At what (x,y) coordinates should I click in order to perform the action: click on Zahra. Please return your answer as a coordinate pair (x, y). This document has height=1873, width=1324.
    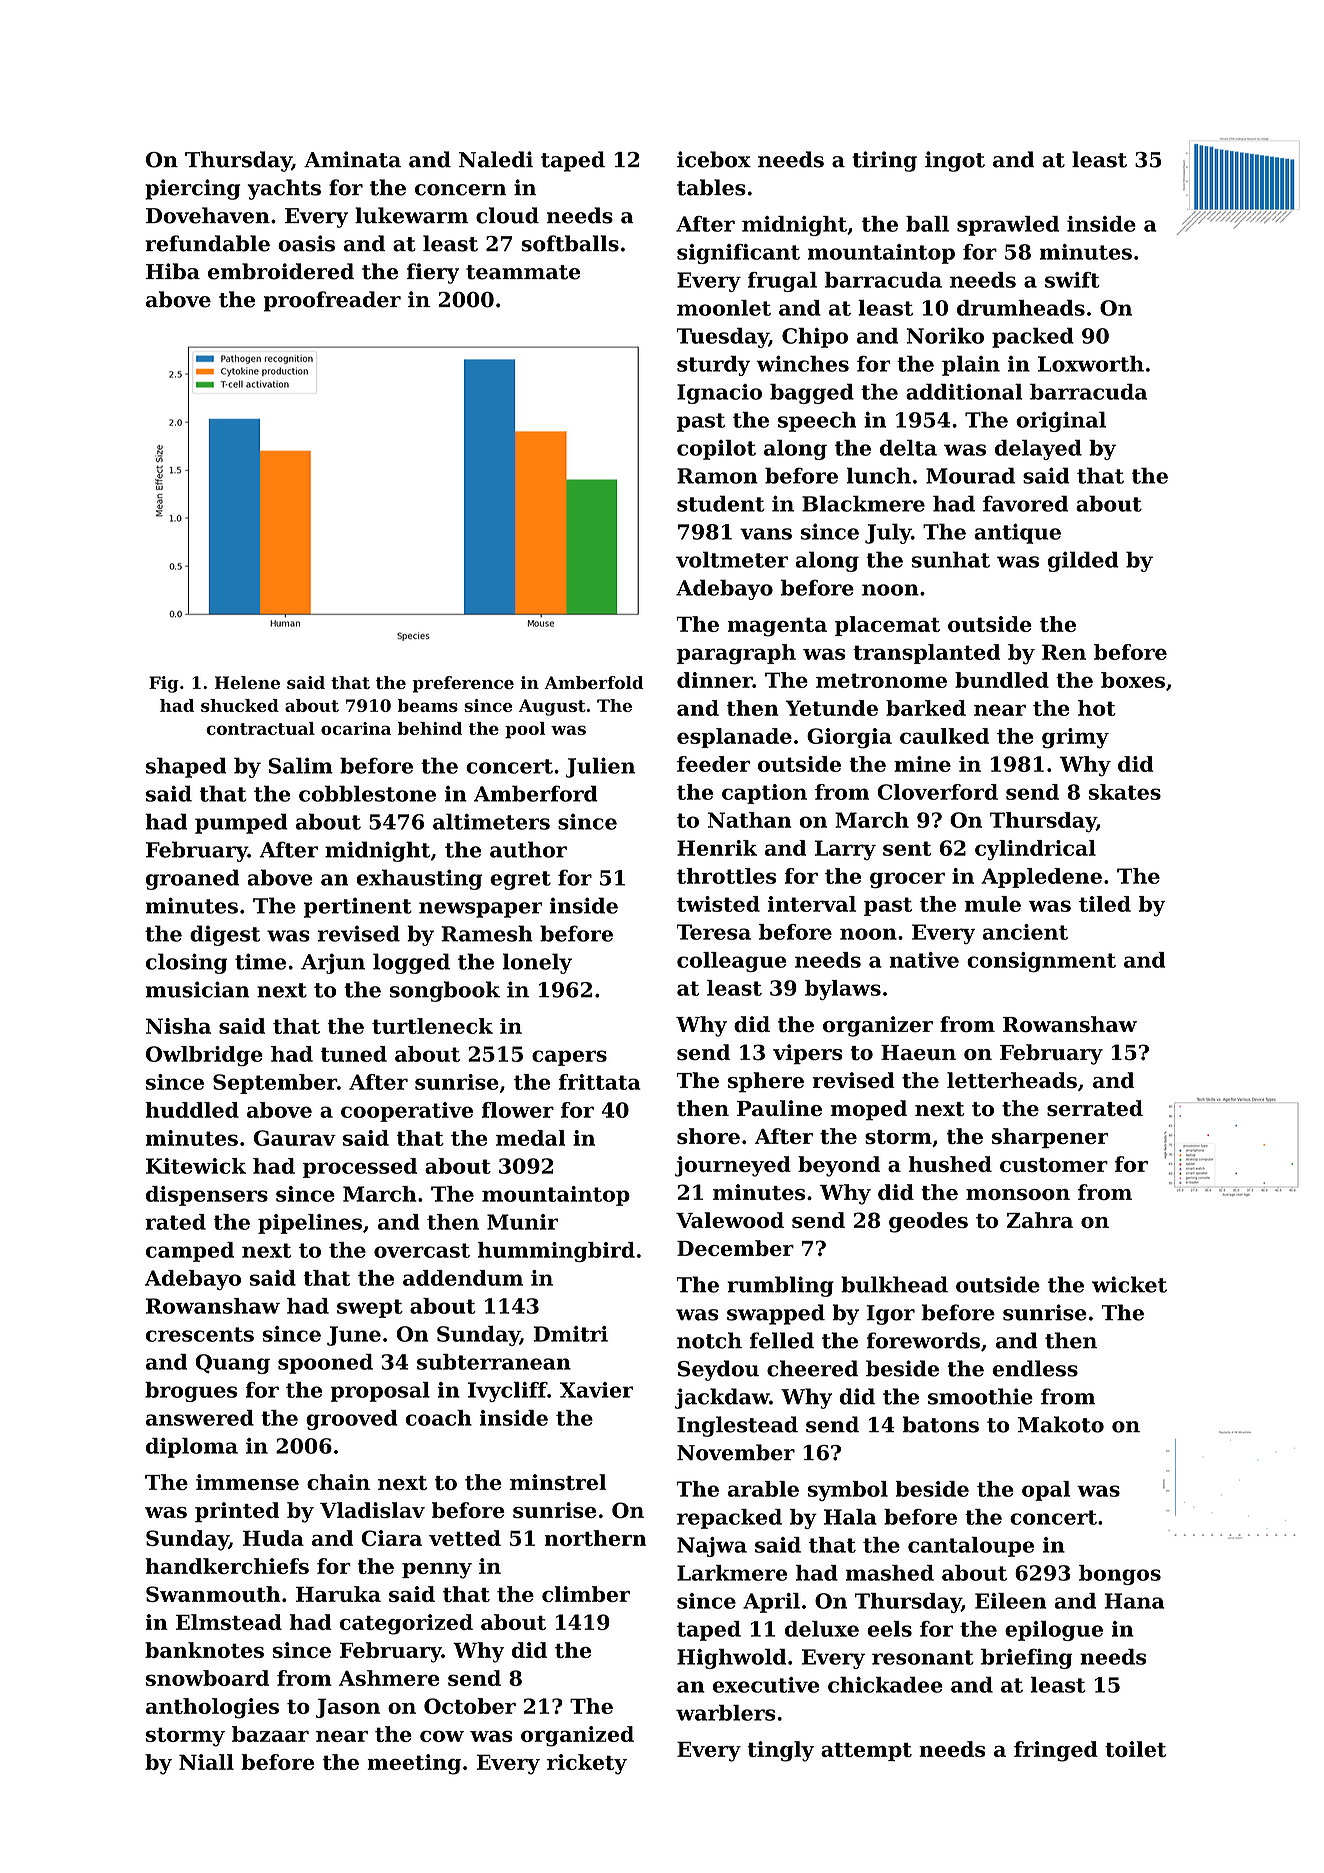
    Looking at the image, I should click on (1040, 1220).
